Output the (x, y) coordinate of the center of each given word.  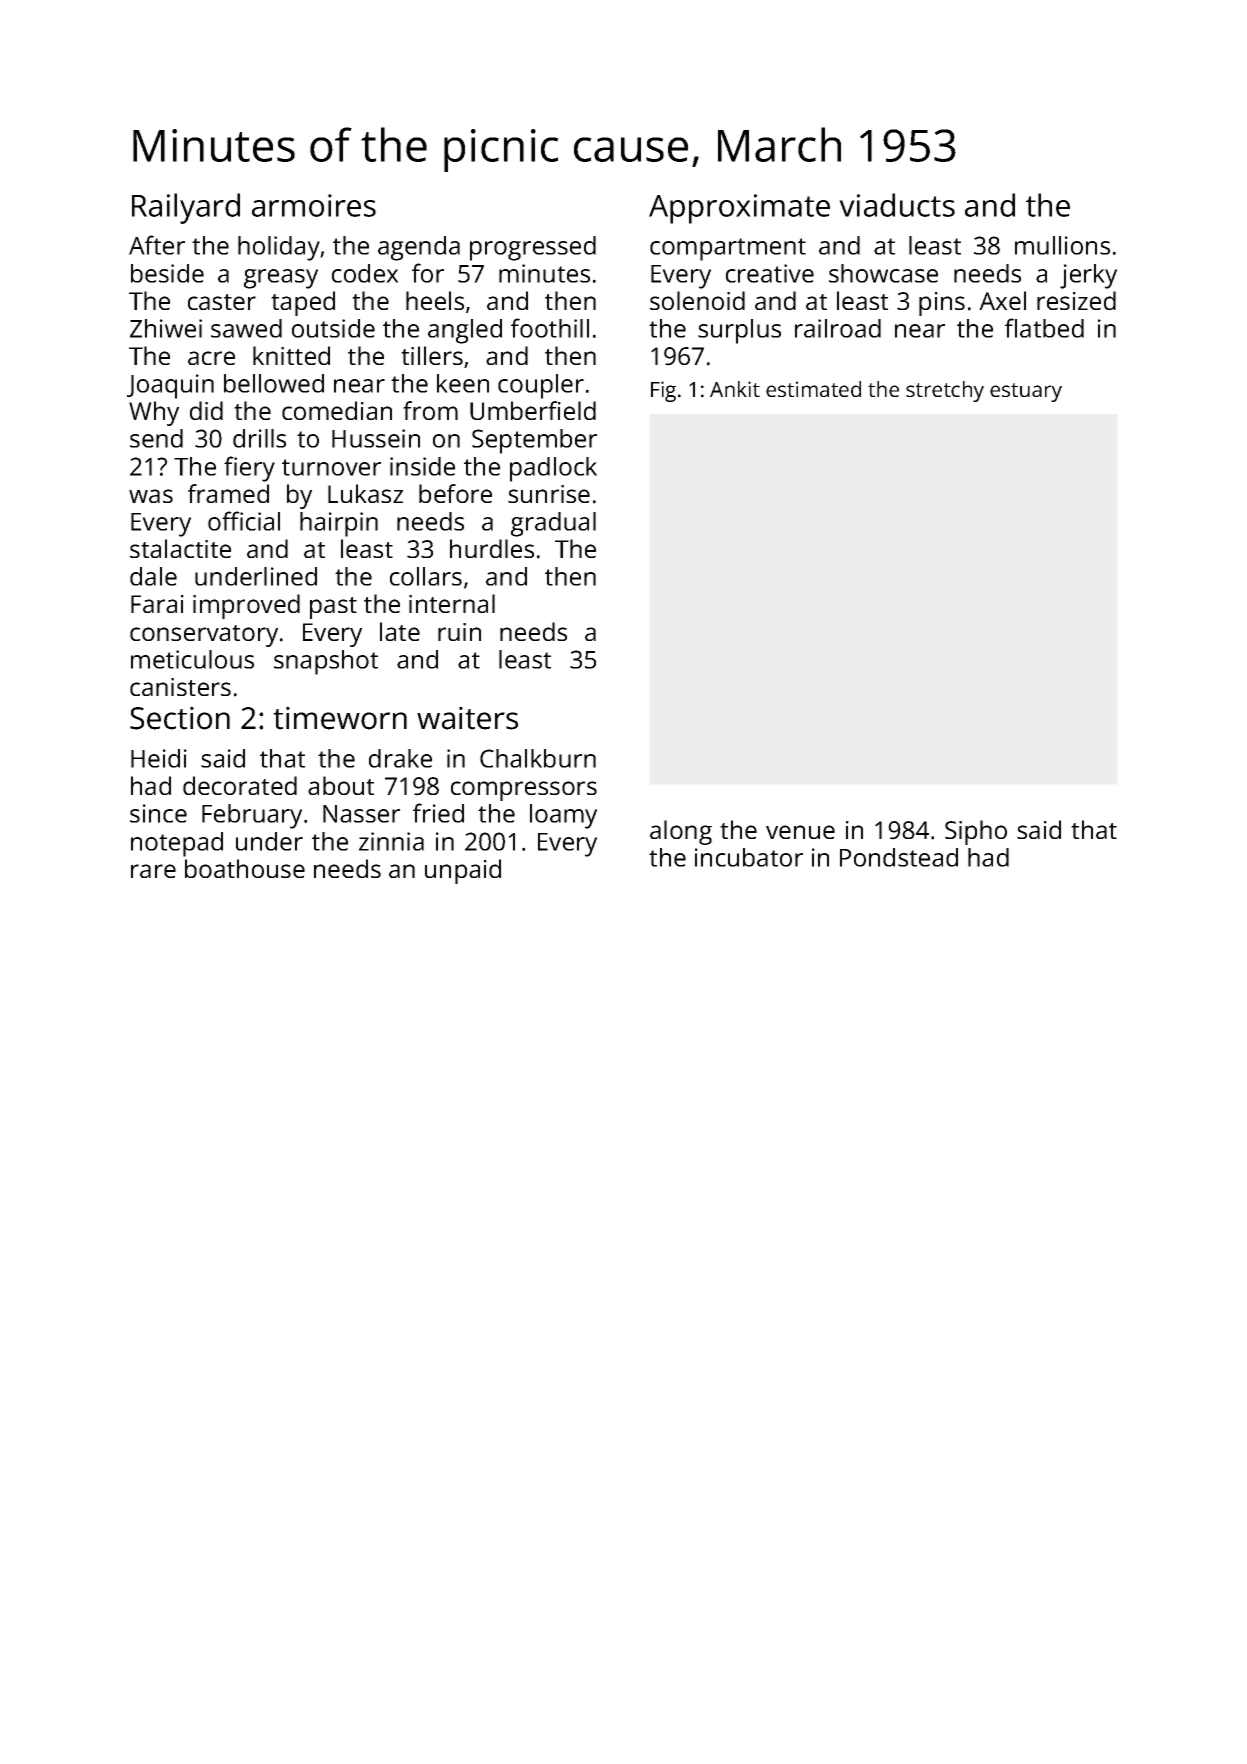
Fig (663, 391)
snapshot (326, 662)
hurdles (492, 548)
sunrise (549, 494)
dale (153, 576)
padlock (553, 469)
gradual (553, 524)
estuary (1026, 392)
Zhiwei (166, 328)
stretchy (945, 391)
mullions (1062, 245)
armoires (314, 205)
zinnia (391, 841)
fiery (249, 469)
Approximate (739, 209)
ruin (459, 632)
